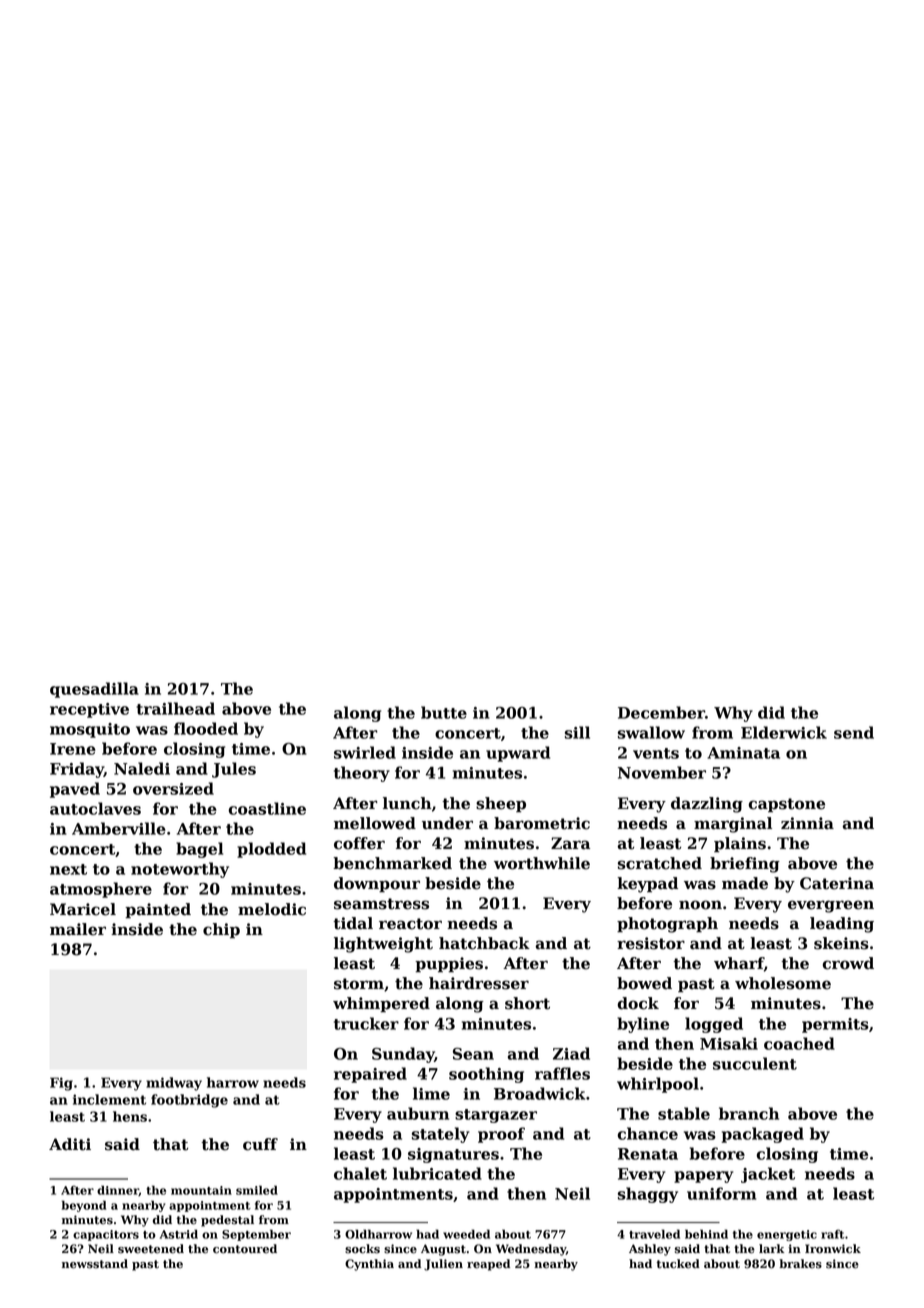 Image resolution: width=924 pixels, height=1308 pixels. I want to click on sill, so click(577, 732).
